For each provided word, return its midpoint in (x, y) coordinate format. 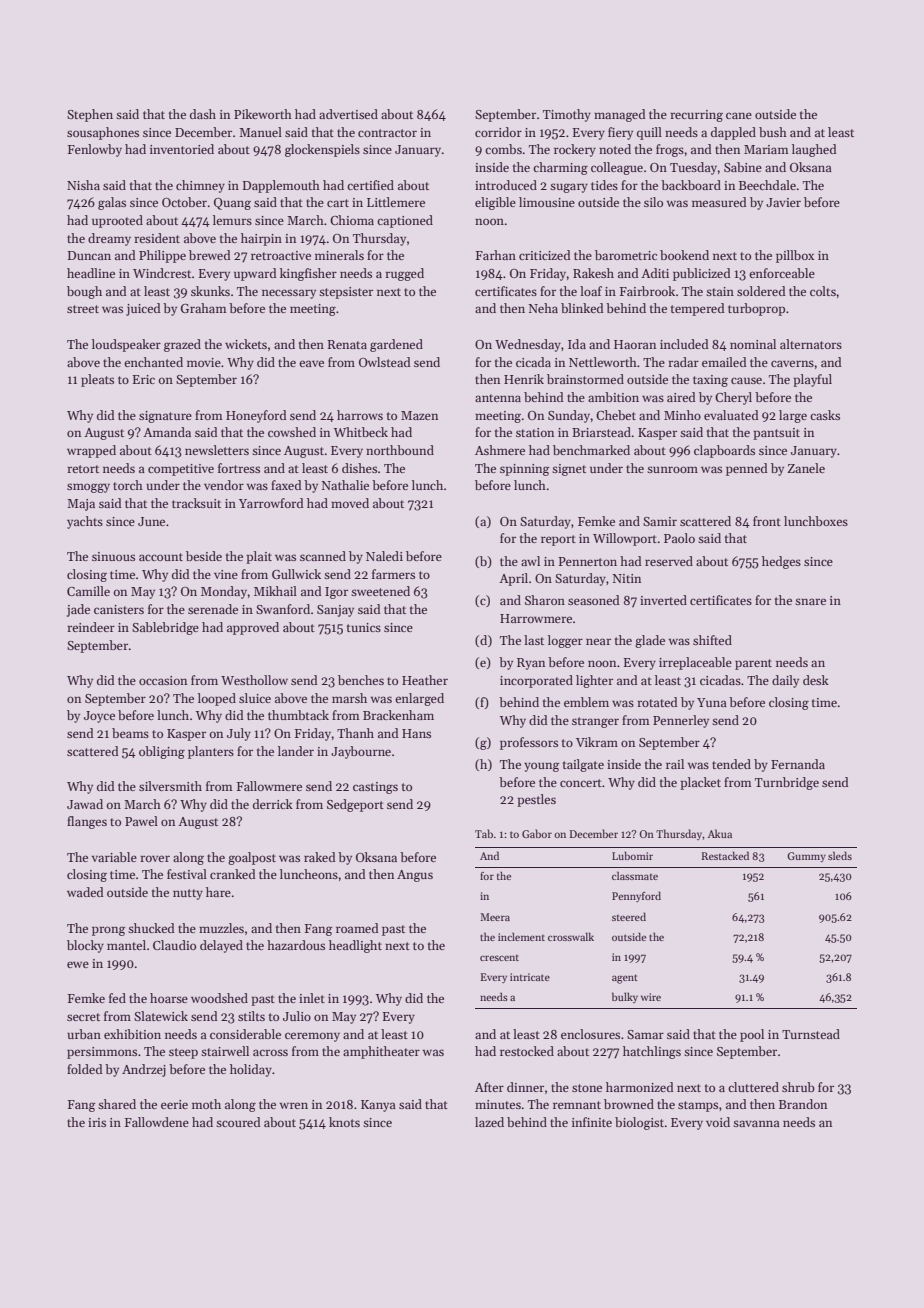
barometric (626, 255)
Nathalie (345, 485)
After (489, 1087)
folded (85, 1069)
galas (112, 203)
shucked (151, 928)
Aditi (655, 273)
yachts (85, 522)
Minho (682, 415)
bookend (684, 255)
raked (320, 857)
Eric (144, 379)
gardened (396, 345)
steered (629, 916)
